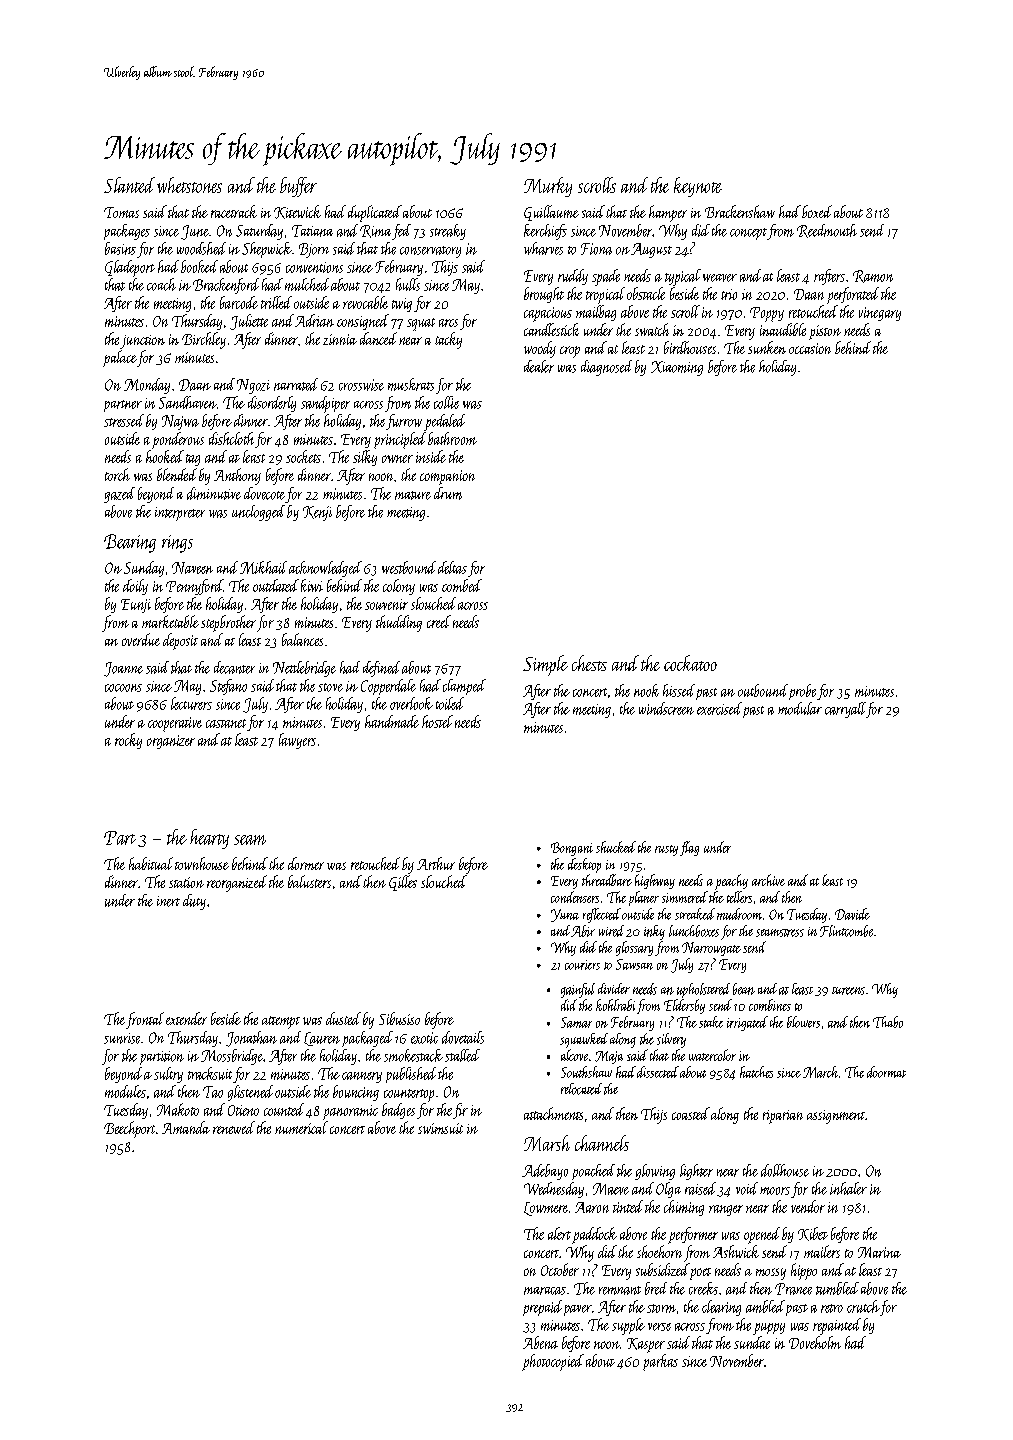 The height and width of the page is (1440, 1013). Describe the element at coordinates (177, 544) in the page. I see `rings` at that location.
